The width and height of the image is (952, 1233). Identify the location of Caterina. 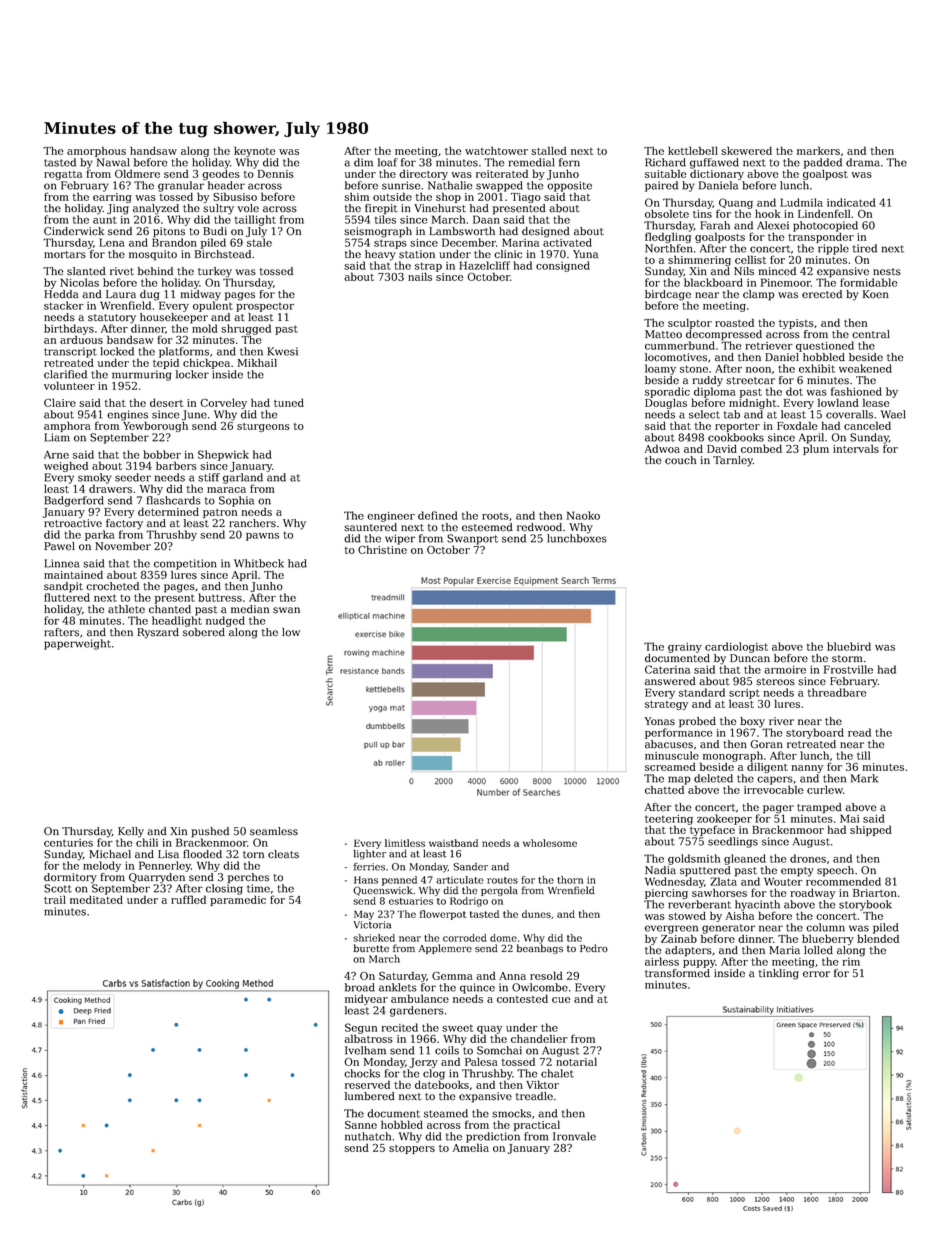
(667, 669).
